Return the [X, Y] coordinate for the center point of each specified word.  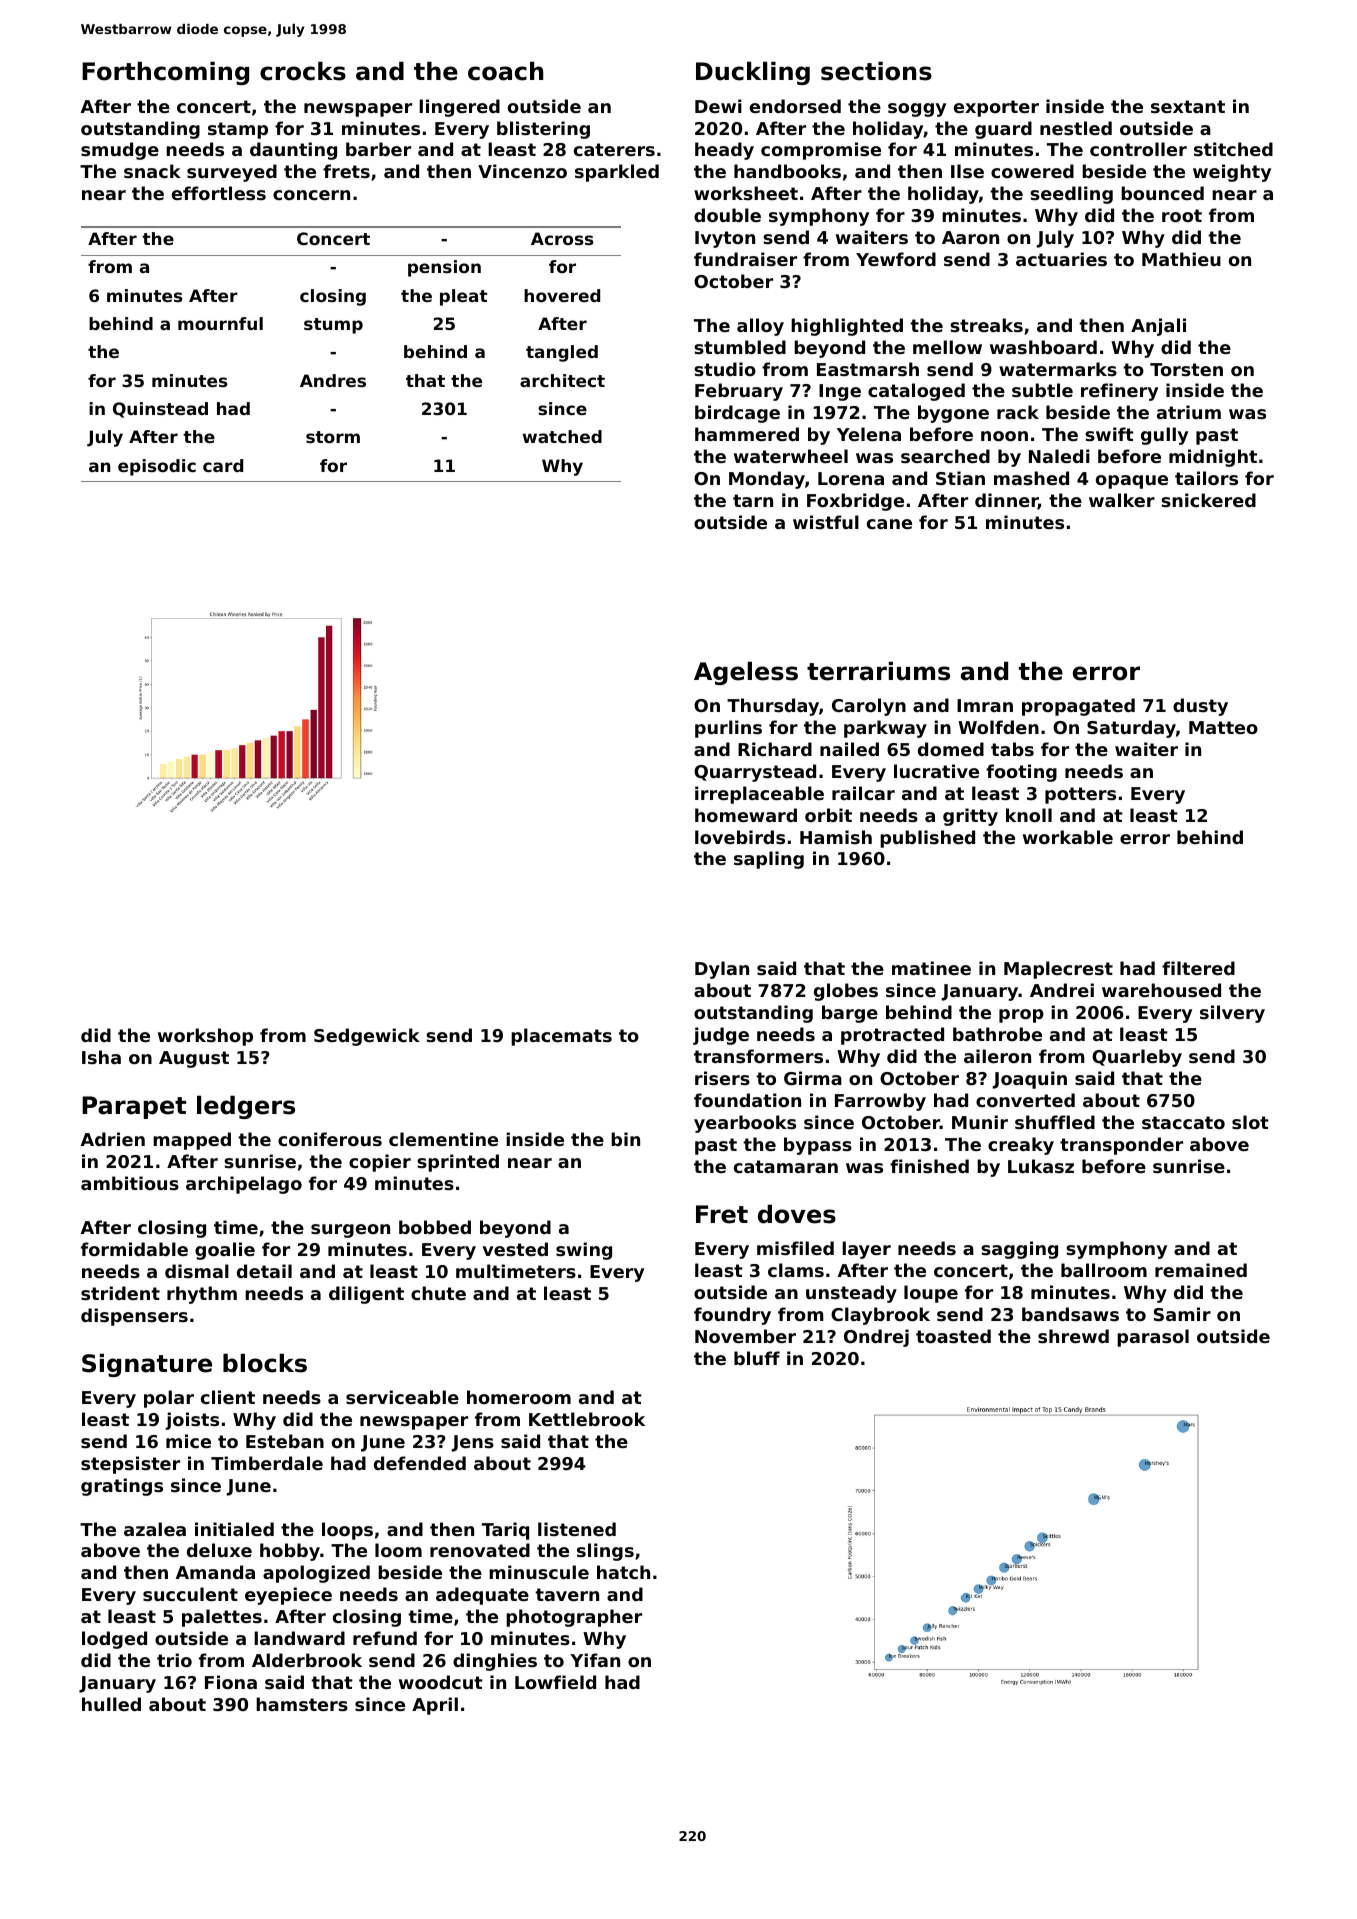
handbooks [787, 171]
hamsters [302, 1704]
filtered [1198, 968]
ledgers [246, 1107]
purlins [728, 729]
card [223, 465]
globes [846, 992]
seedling [1071, 195]
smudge [120, 151]
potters [1080, 795]
